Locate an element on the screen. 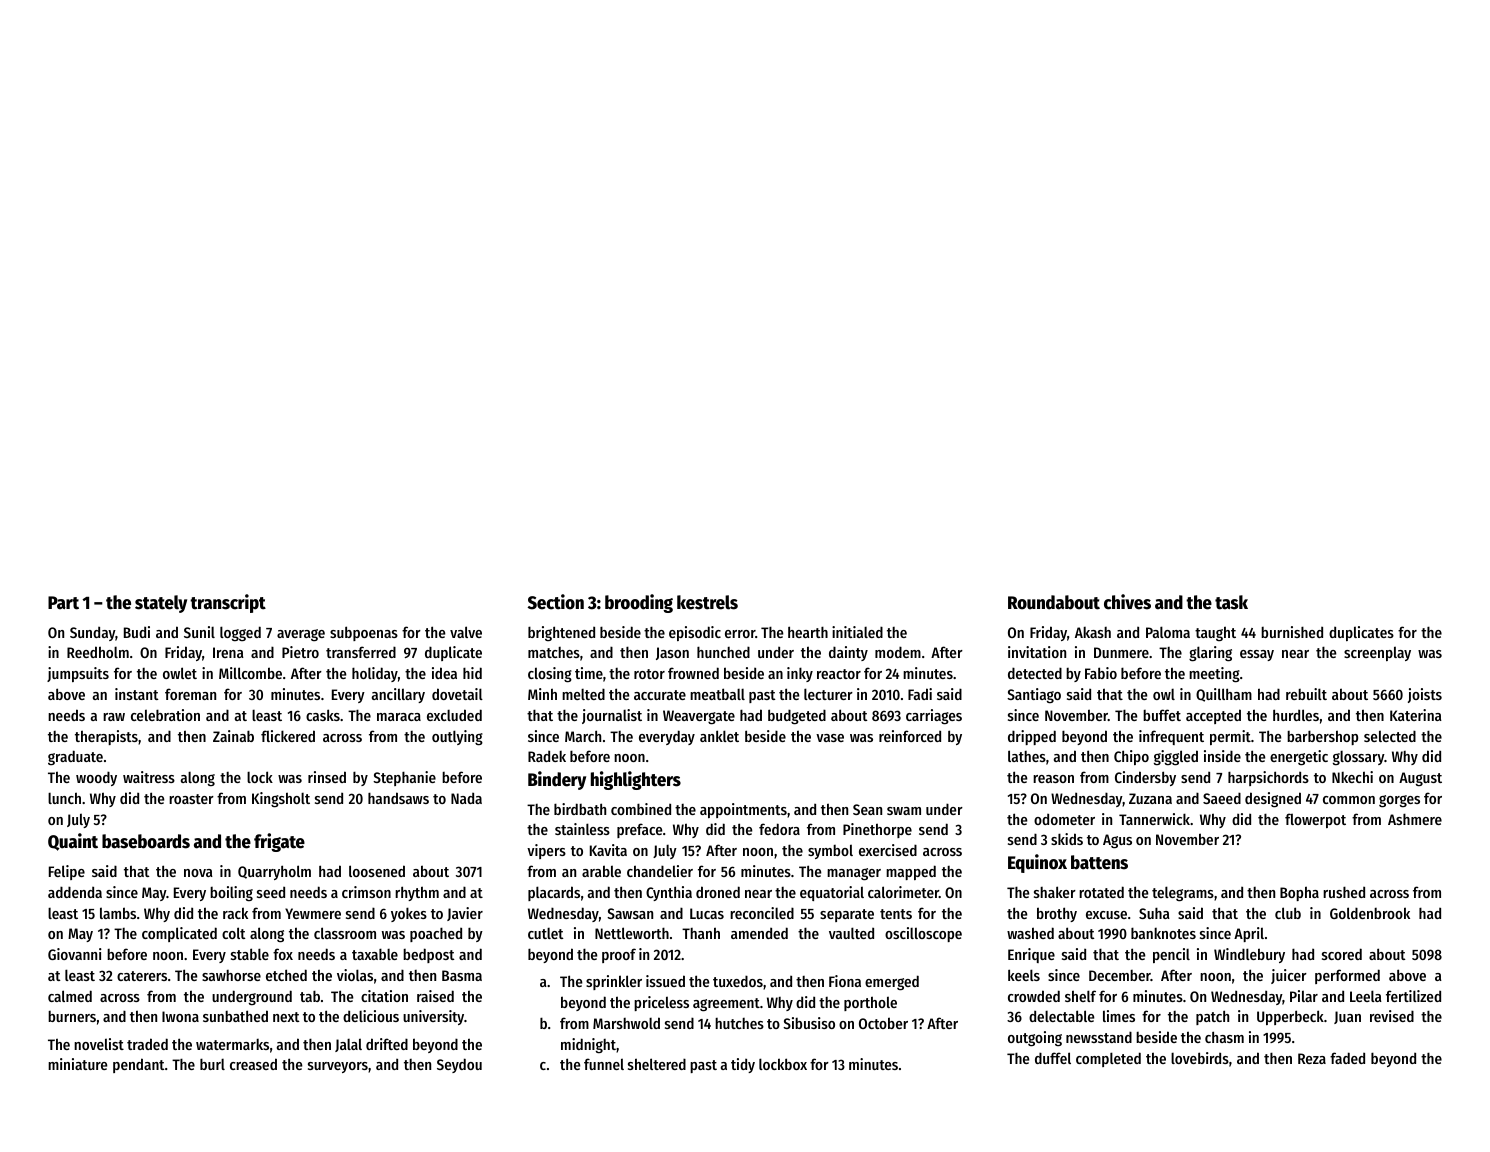 The image size is (1490, 1152). sunbathed is located at coordinates (235, 1016).
